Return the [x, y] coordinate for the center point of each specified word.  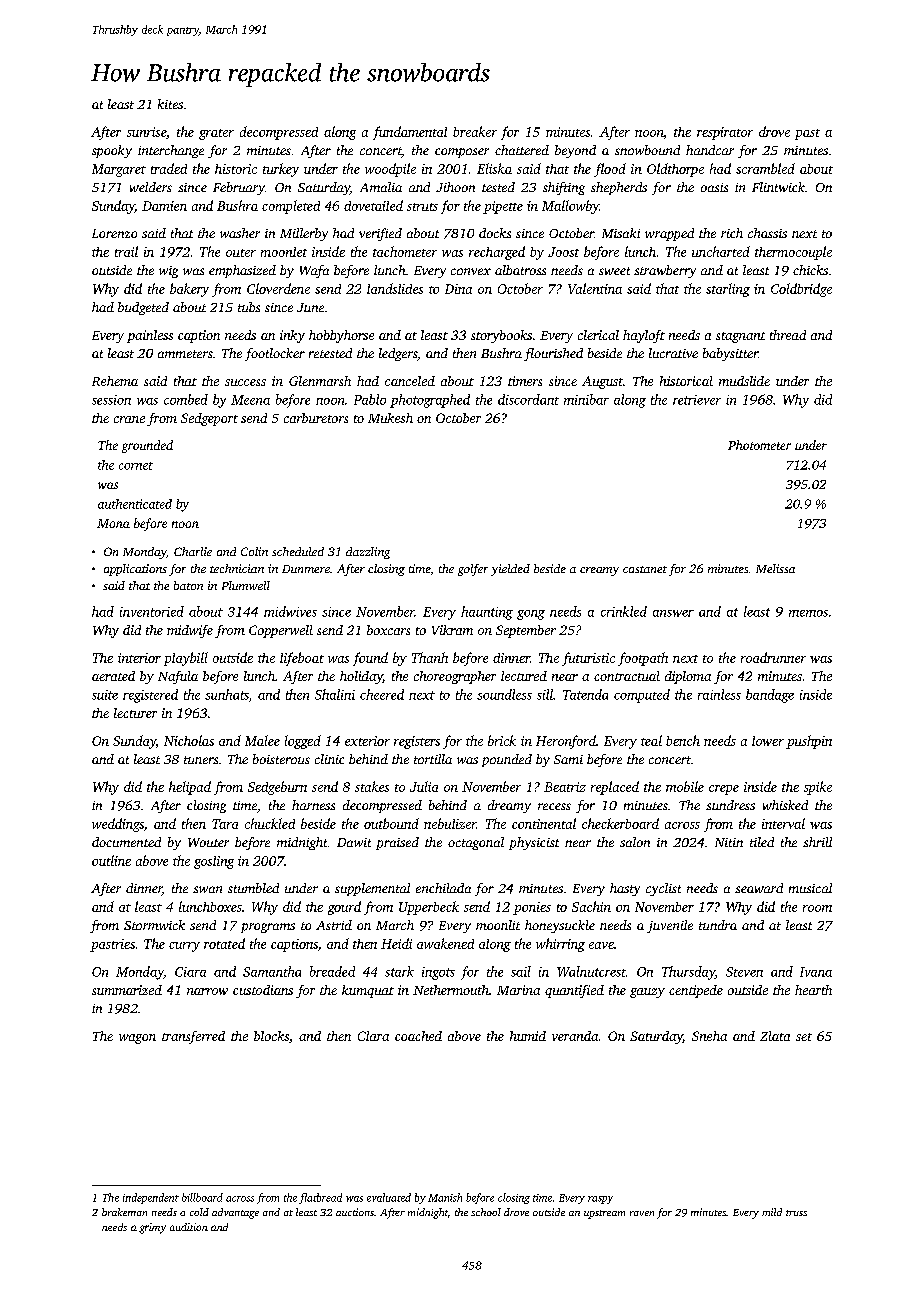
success [245, 382]
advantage [235, 1213]
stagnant [740, 337]
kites [170, 104]
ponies [532, 908]
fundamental [410, 133]
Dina [458, 289]
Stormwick [154, 925]
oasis [714, 187]
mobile [685, 786]
